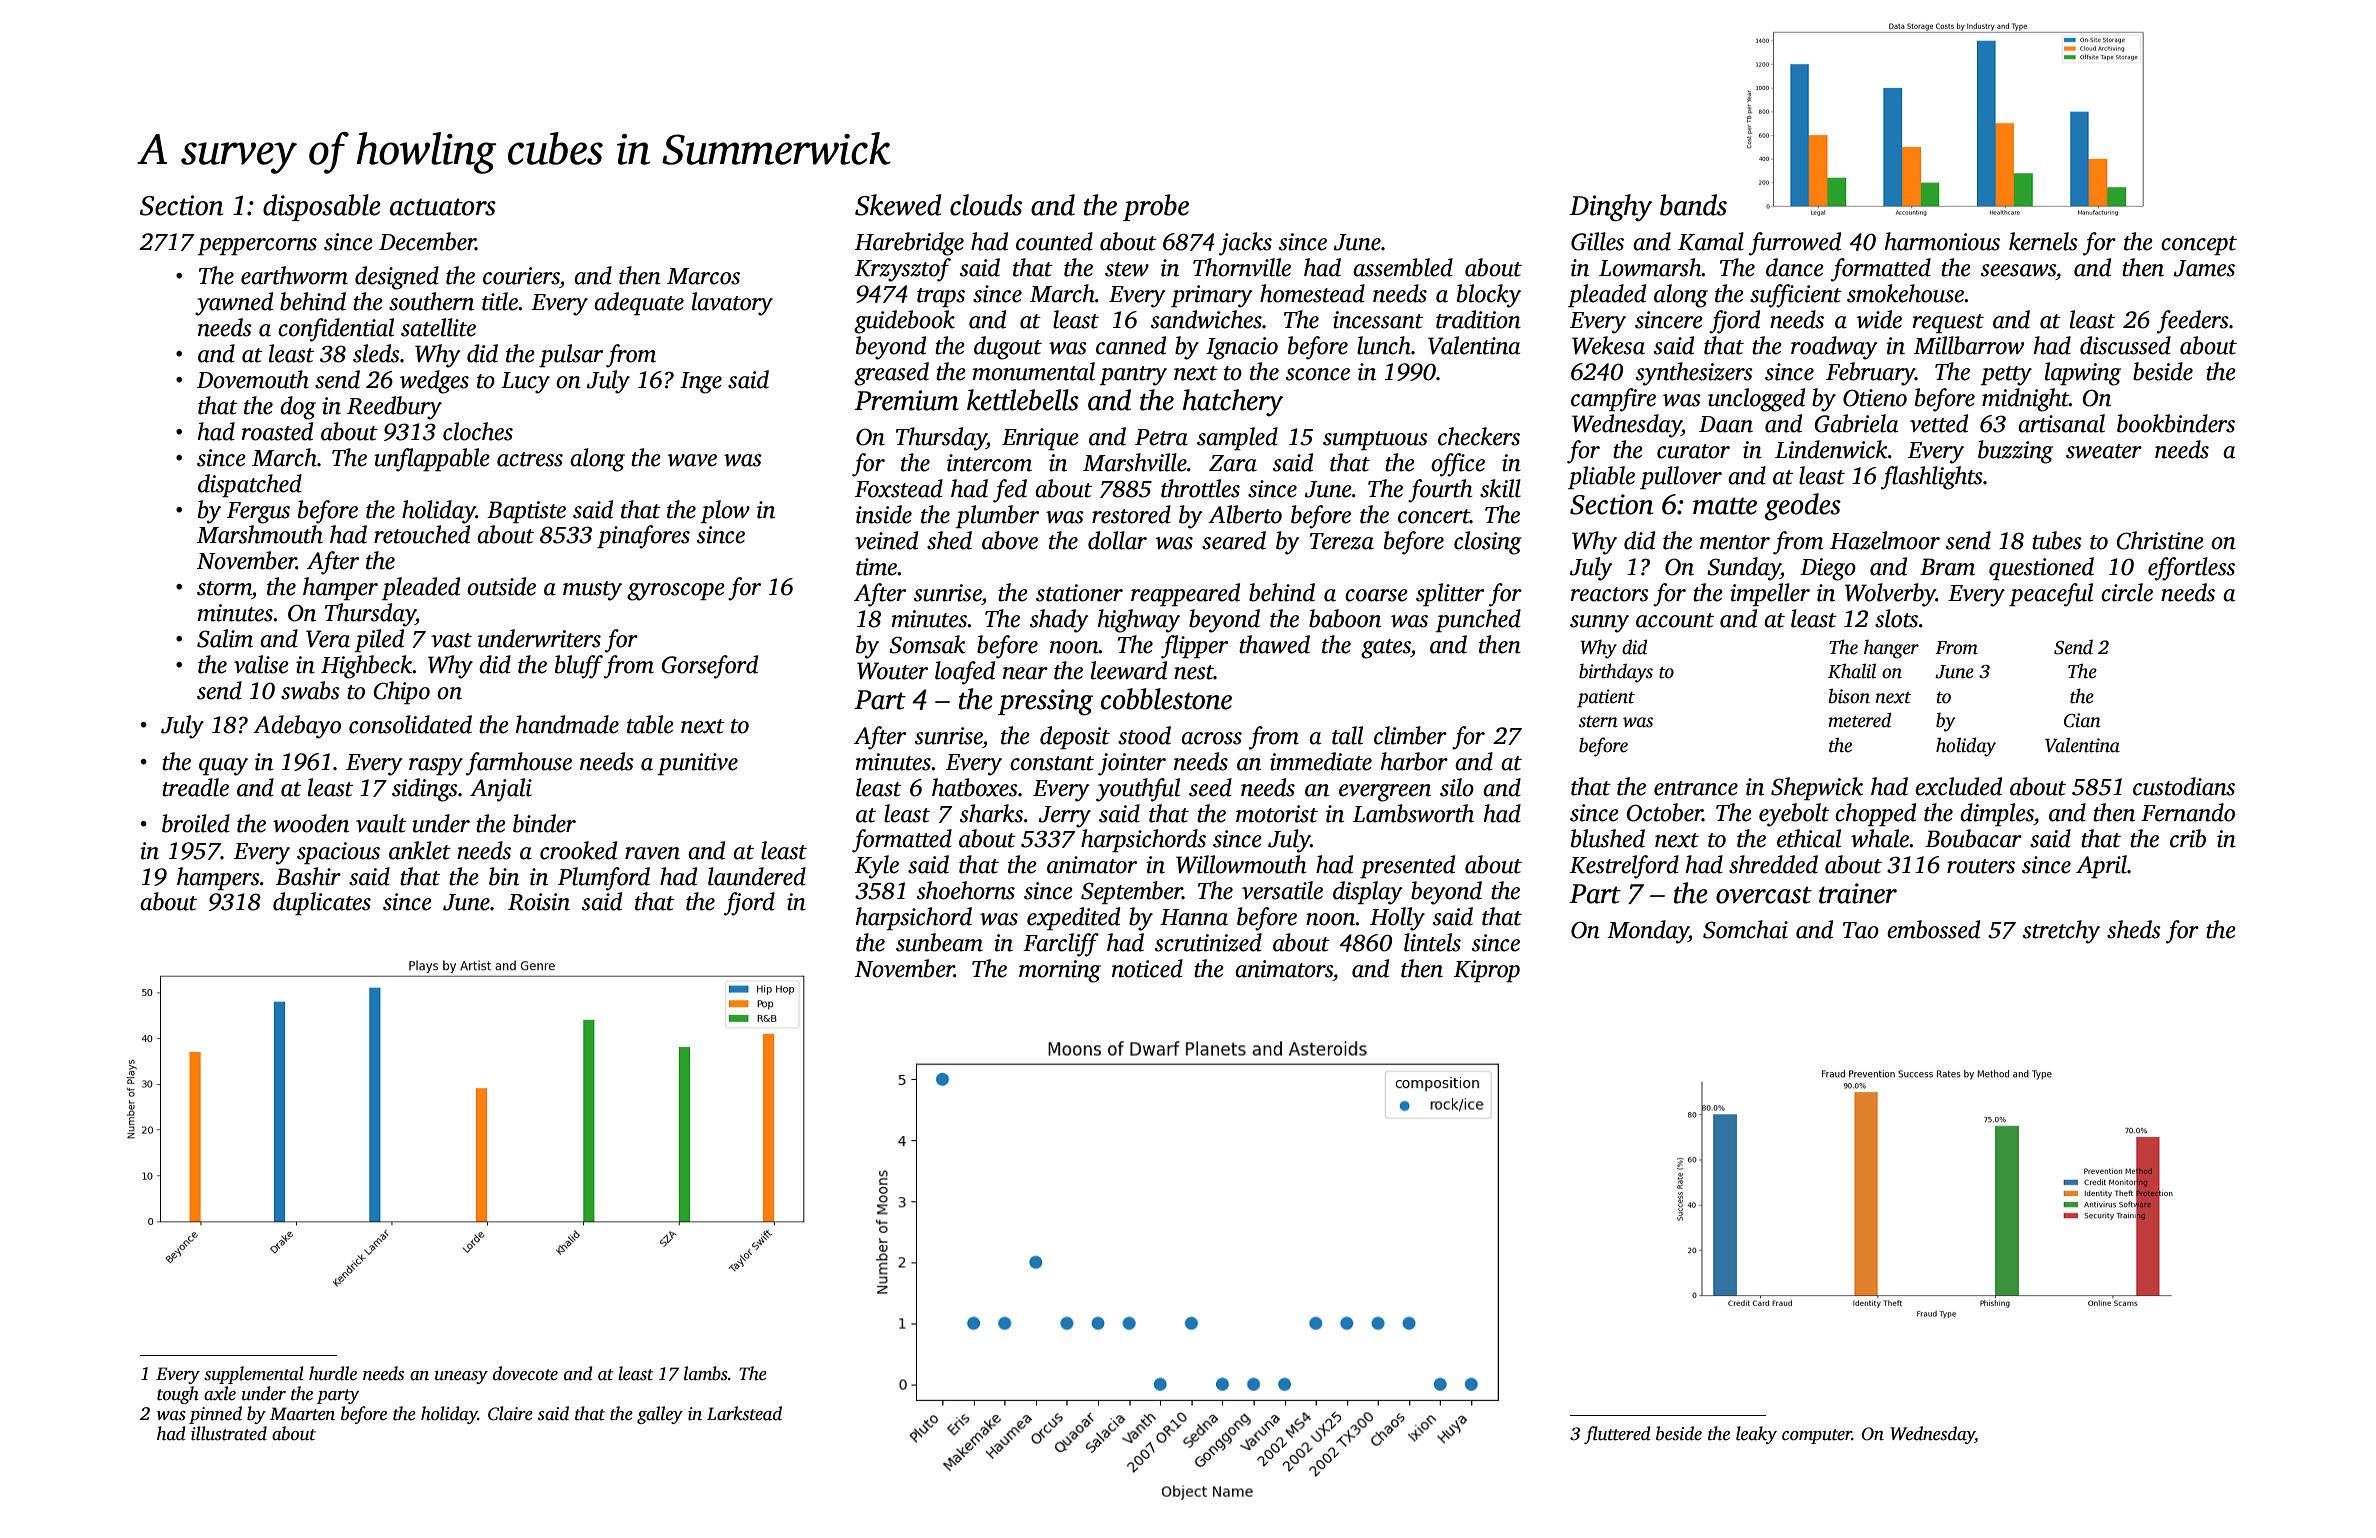 The width and height of the image is (2376, 1538). I want to click on hurdle, so click(333, 1373).
